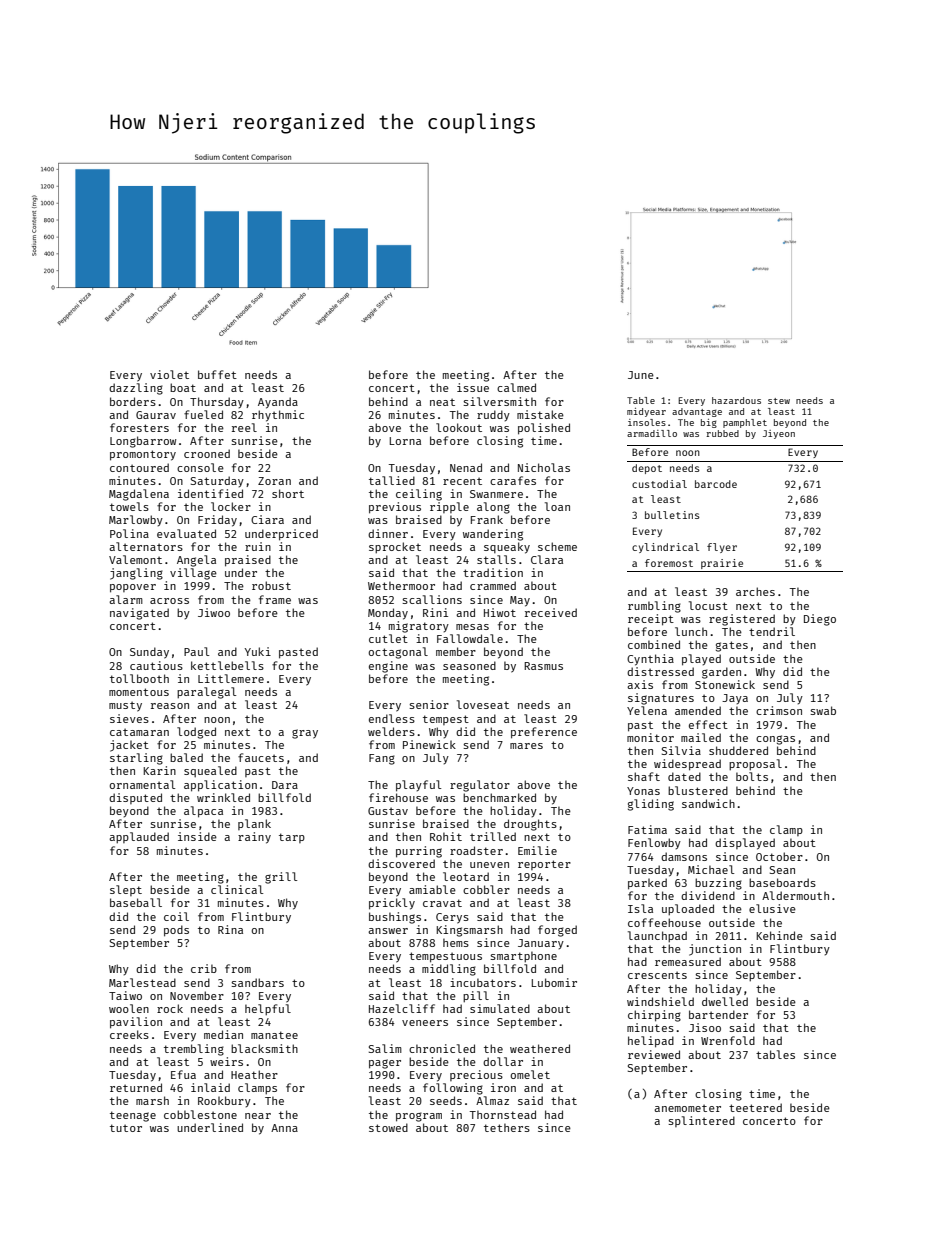  What do you see at coordinates (780, 935) in the image?
I see `Kehinde` at bounding box center [780, 935].
